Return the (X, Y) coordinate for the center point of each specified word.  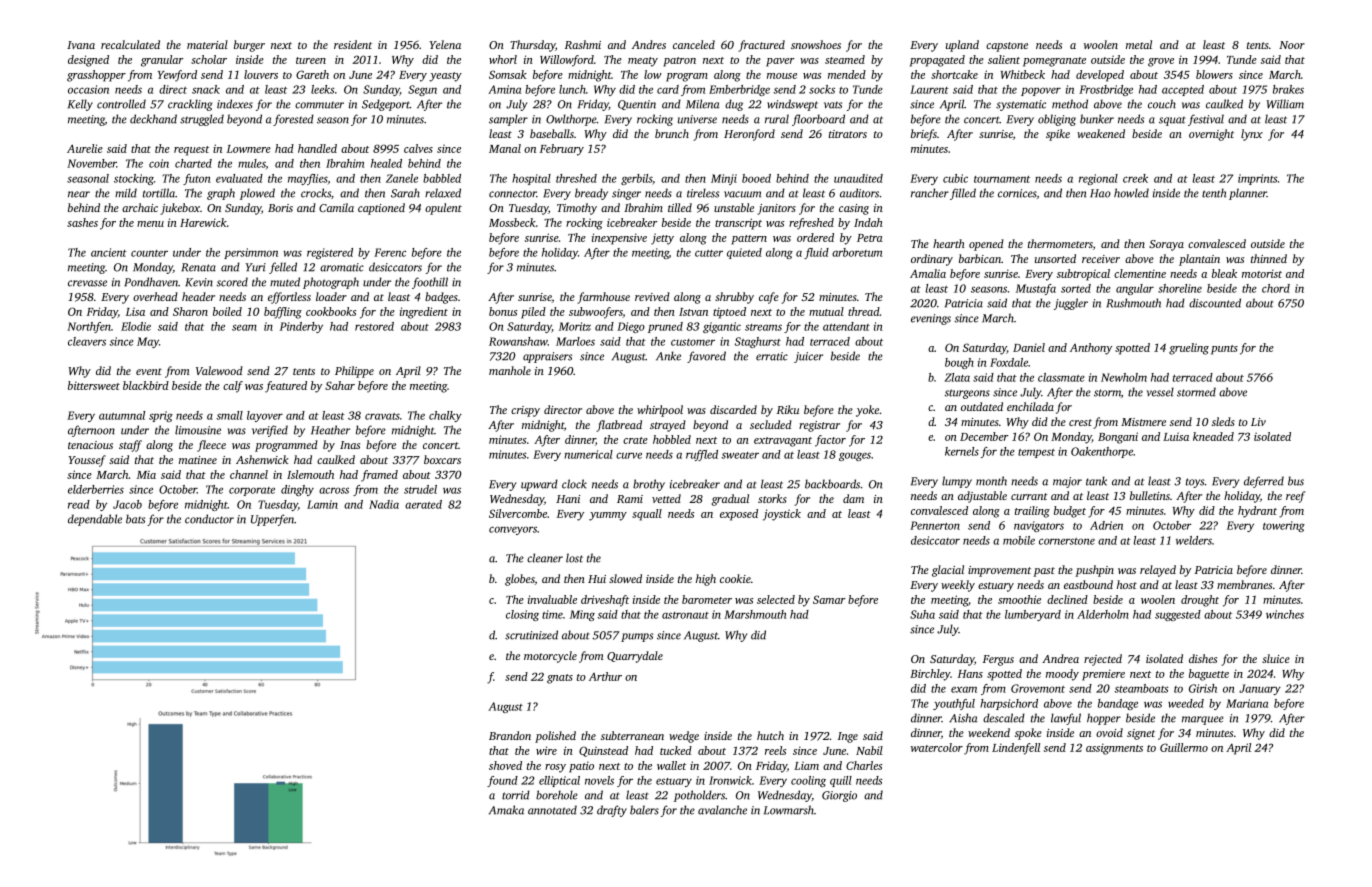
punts (1224, 350)
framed (379, 476)
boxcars (442, 459)
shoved (505, 765)
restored (374, 326)
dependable (95, 520)
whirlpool (660, 411)
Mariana (1247, 703)
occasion (88, 89)
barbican (980, 258)
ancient (109, 252)
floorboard (818, 120)
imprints (1258, 179)
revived (652, 296)
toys (1195, 483)
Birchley (930, 675)
